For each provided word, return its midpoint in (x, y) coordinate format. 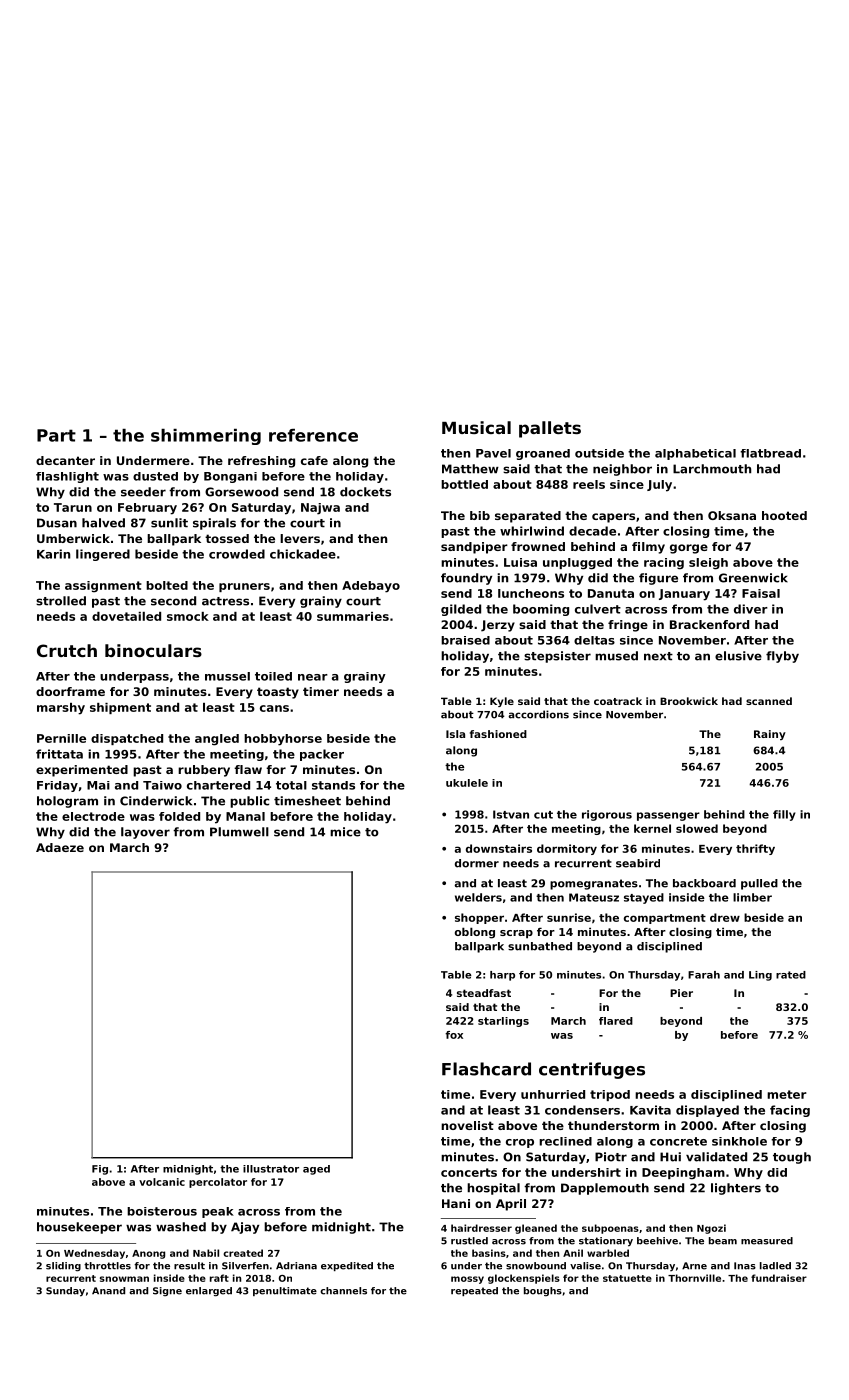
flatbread (770, 453)
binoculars (153, 650)
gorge (689, 549)
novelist (467, 1125)
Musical (476, 427)
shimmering (206, 437)
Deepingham (683, 1174)
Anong (148, 1254)
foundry (466, 579)
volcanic (162, 1182)
